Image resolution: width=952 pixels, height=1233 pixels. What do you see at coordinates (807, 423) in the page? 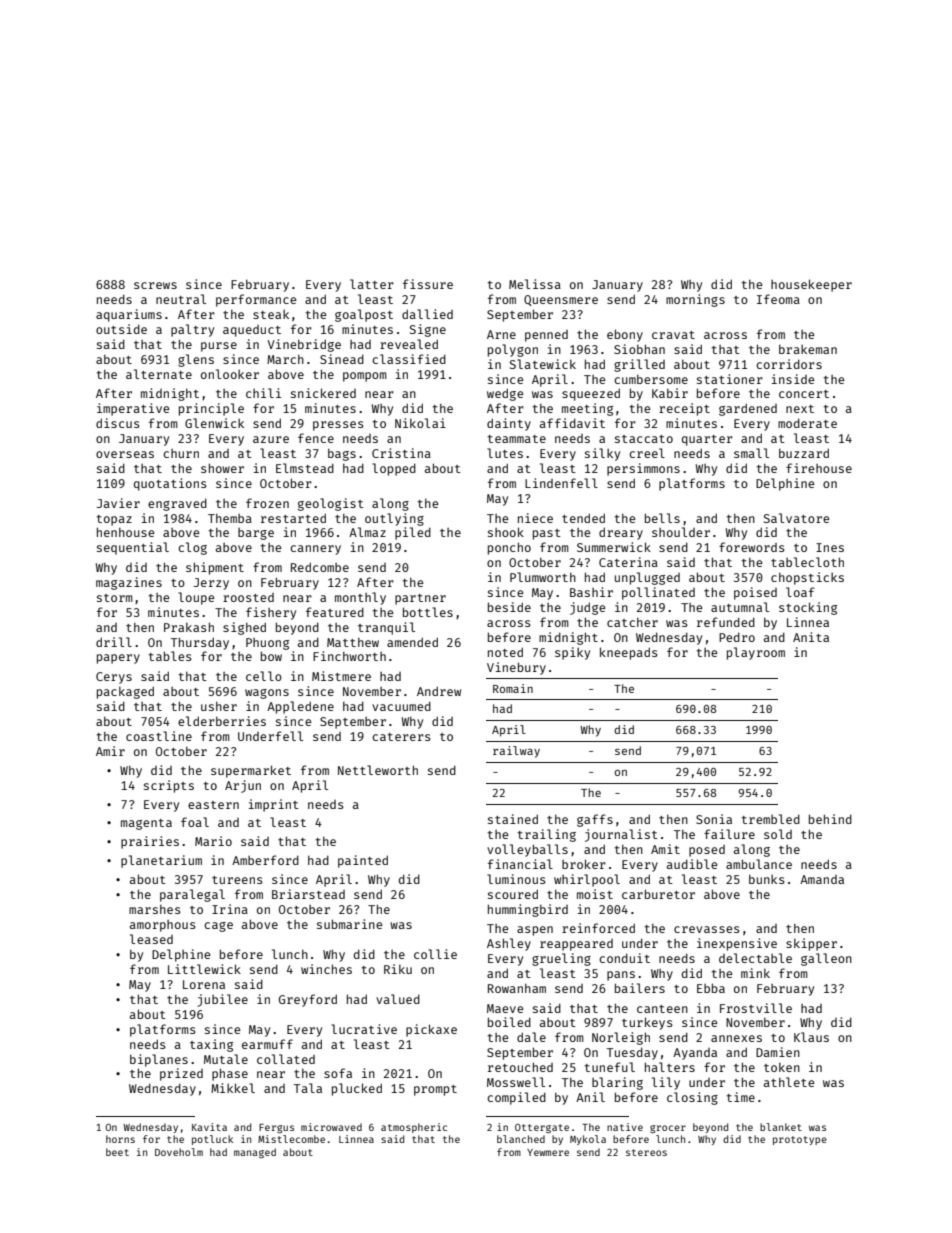
I see `moderate` at bounding box center [807, 423].
